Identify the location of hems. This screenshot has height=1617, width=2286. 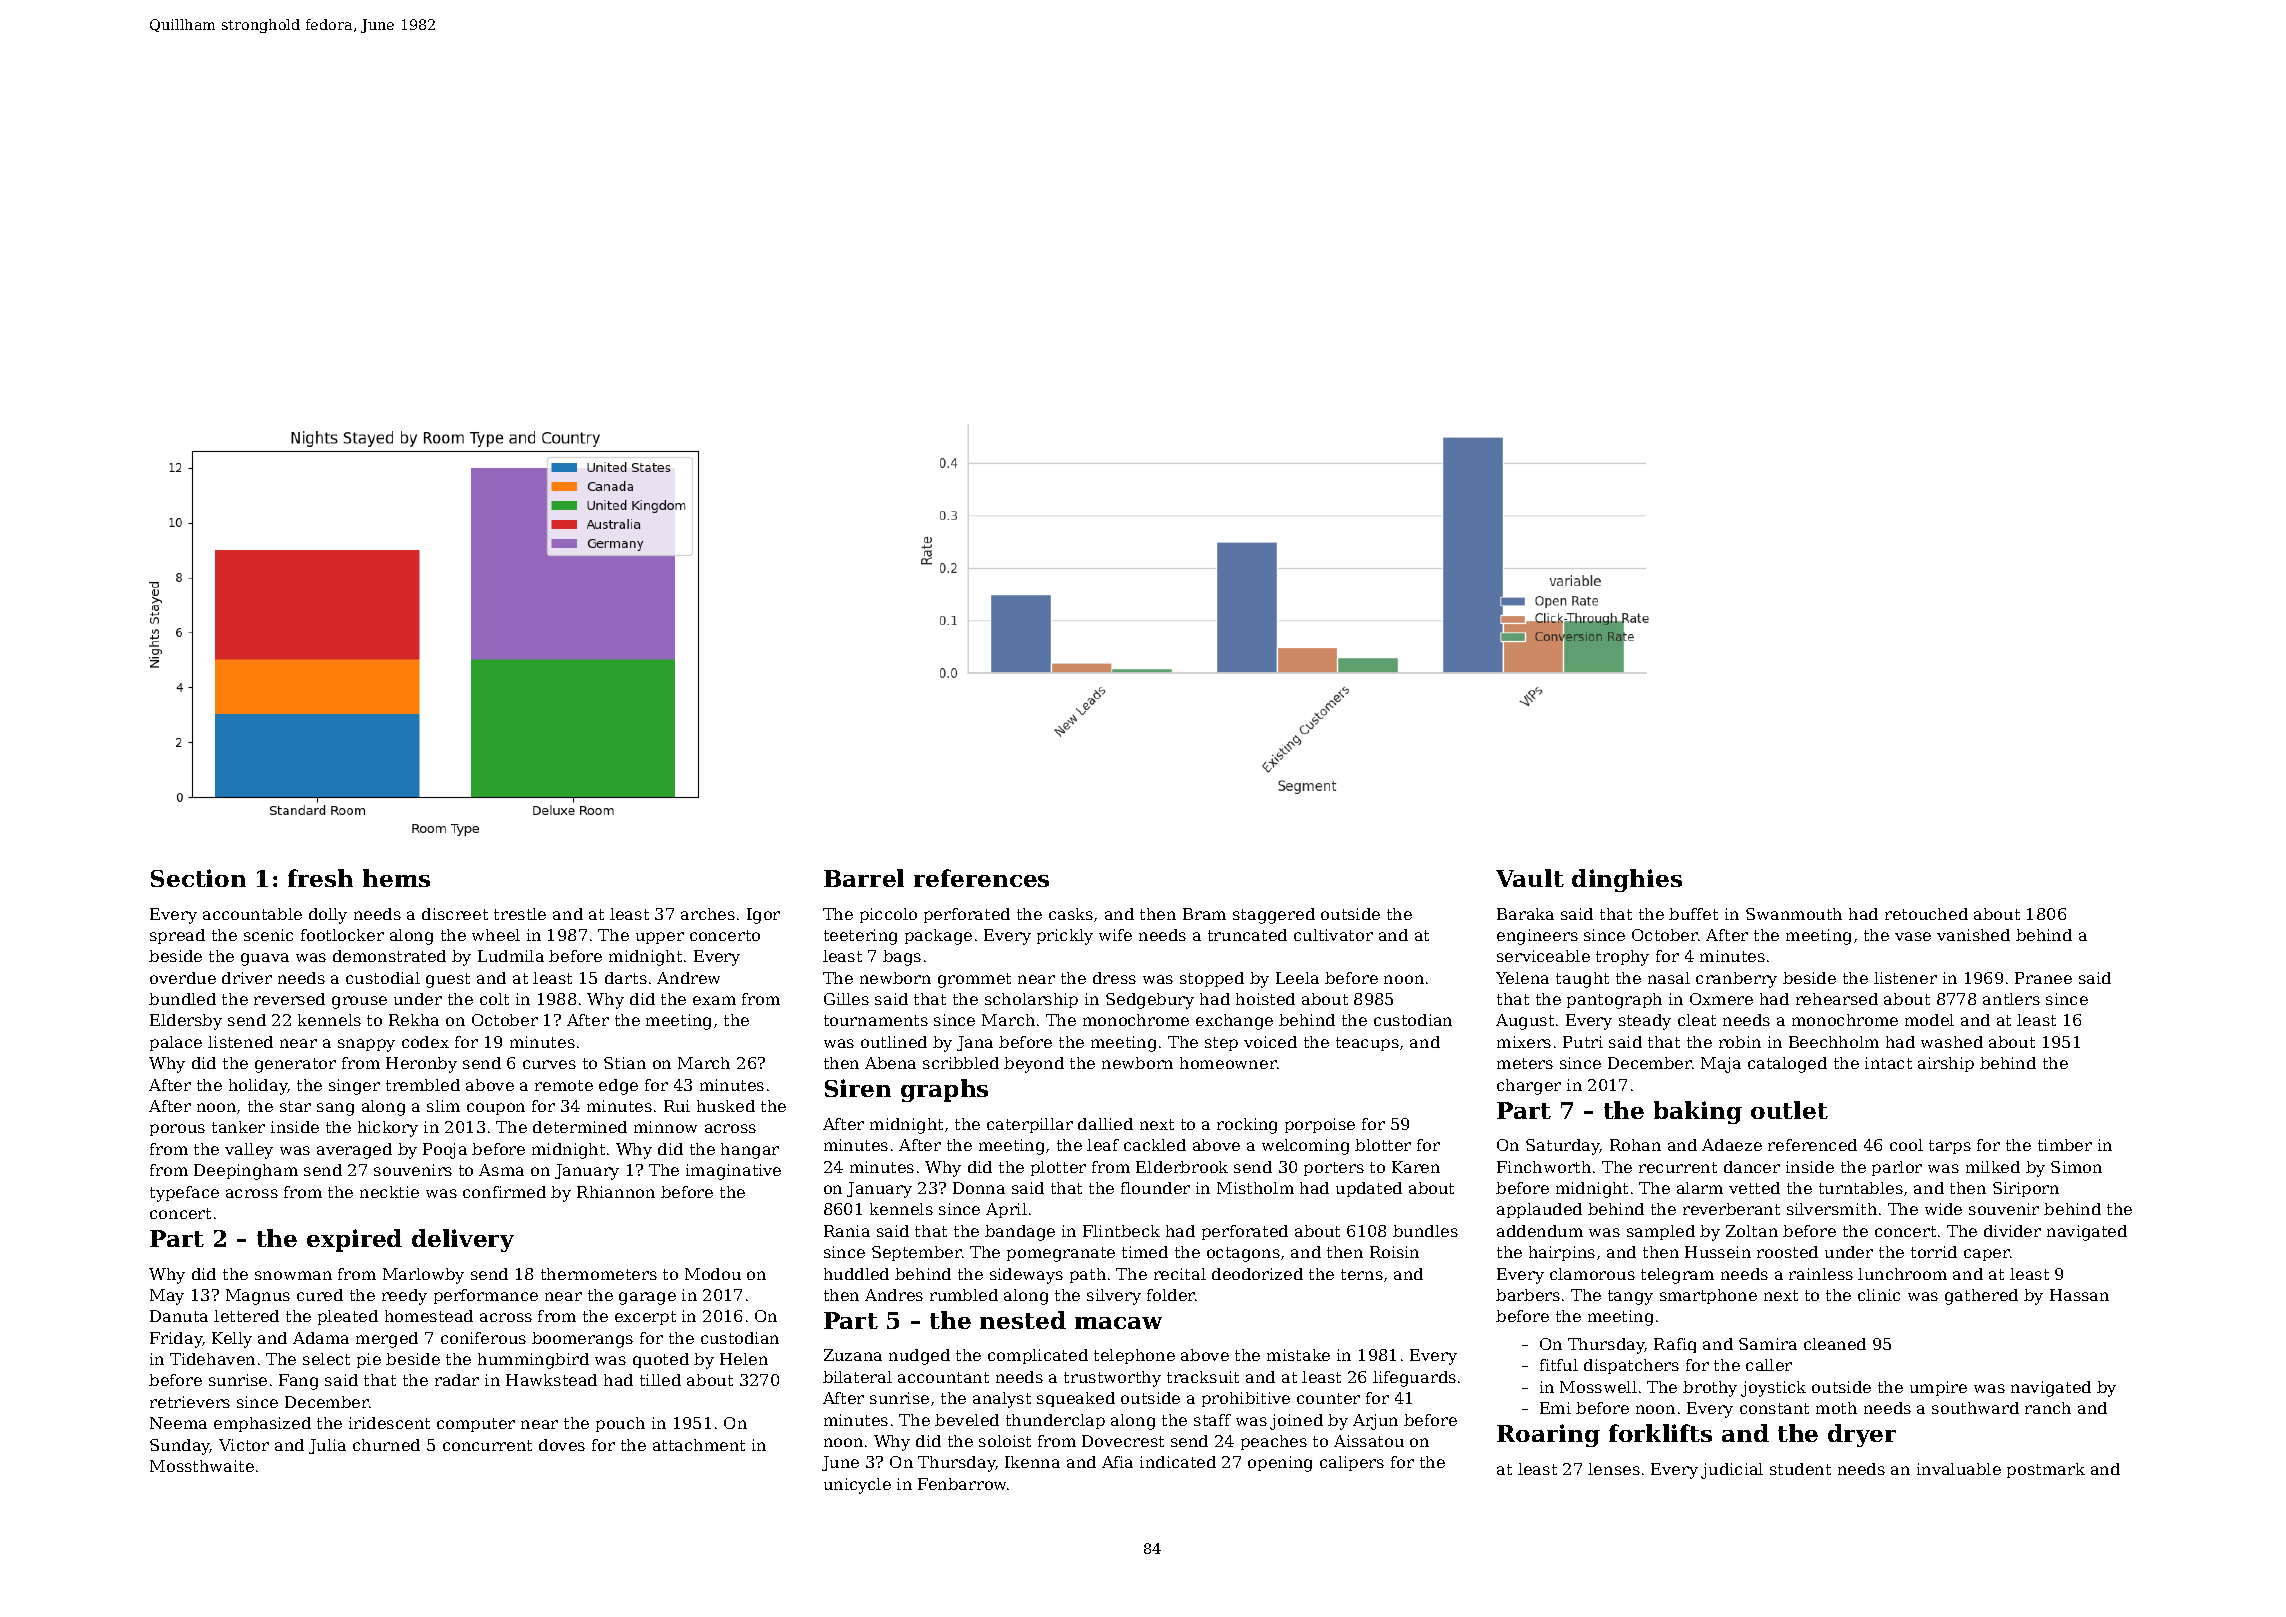
(396, 878).
